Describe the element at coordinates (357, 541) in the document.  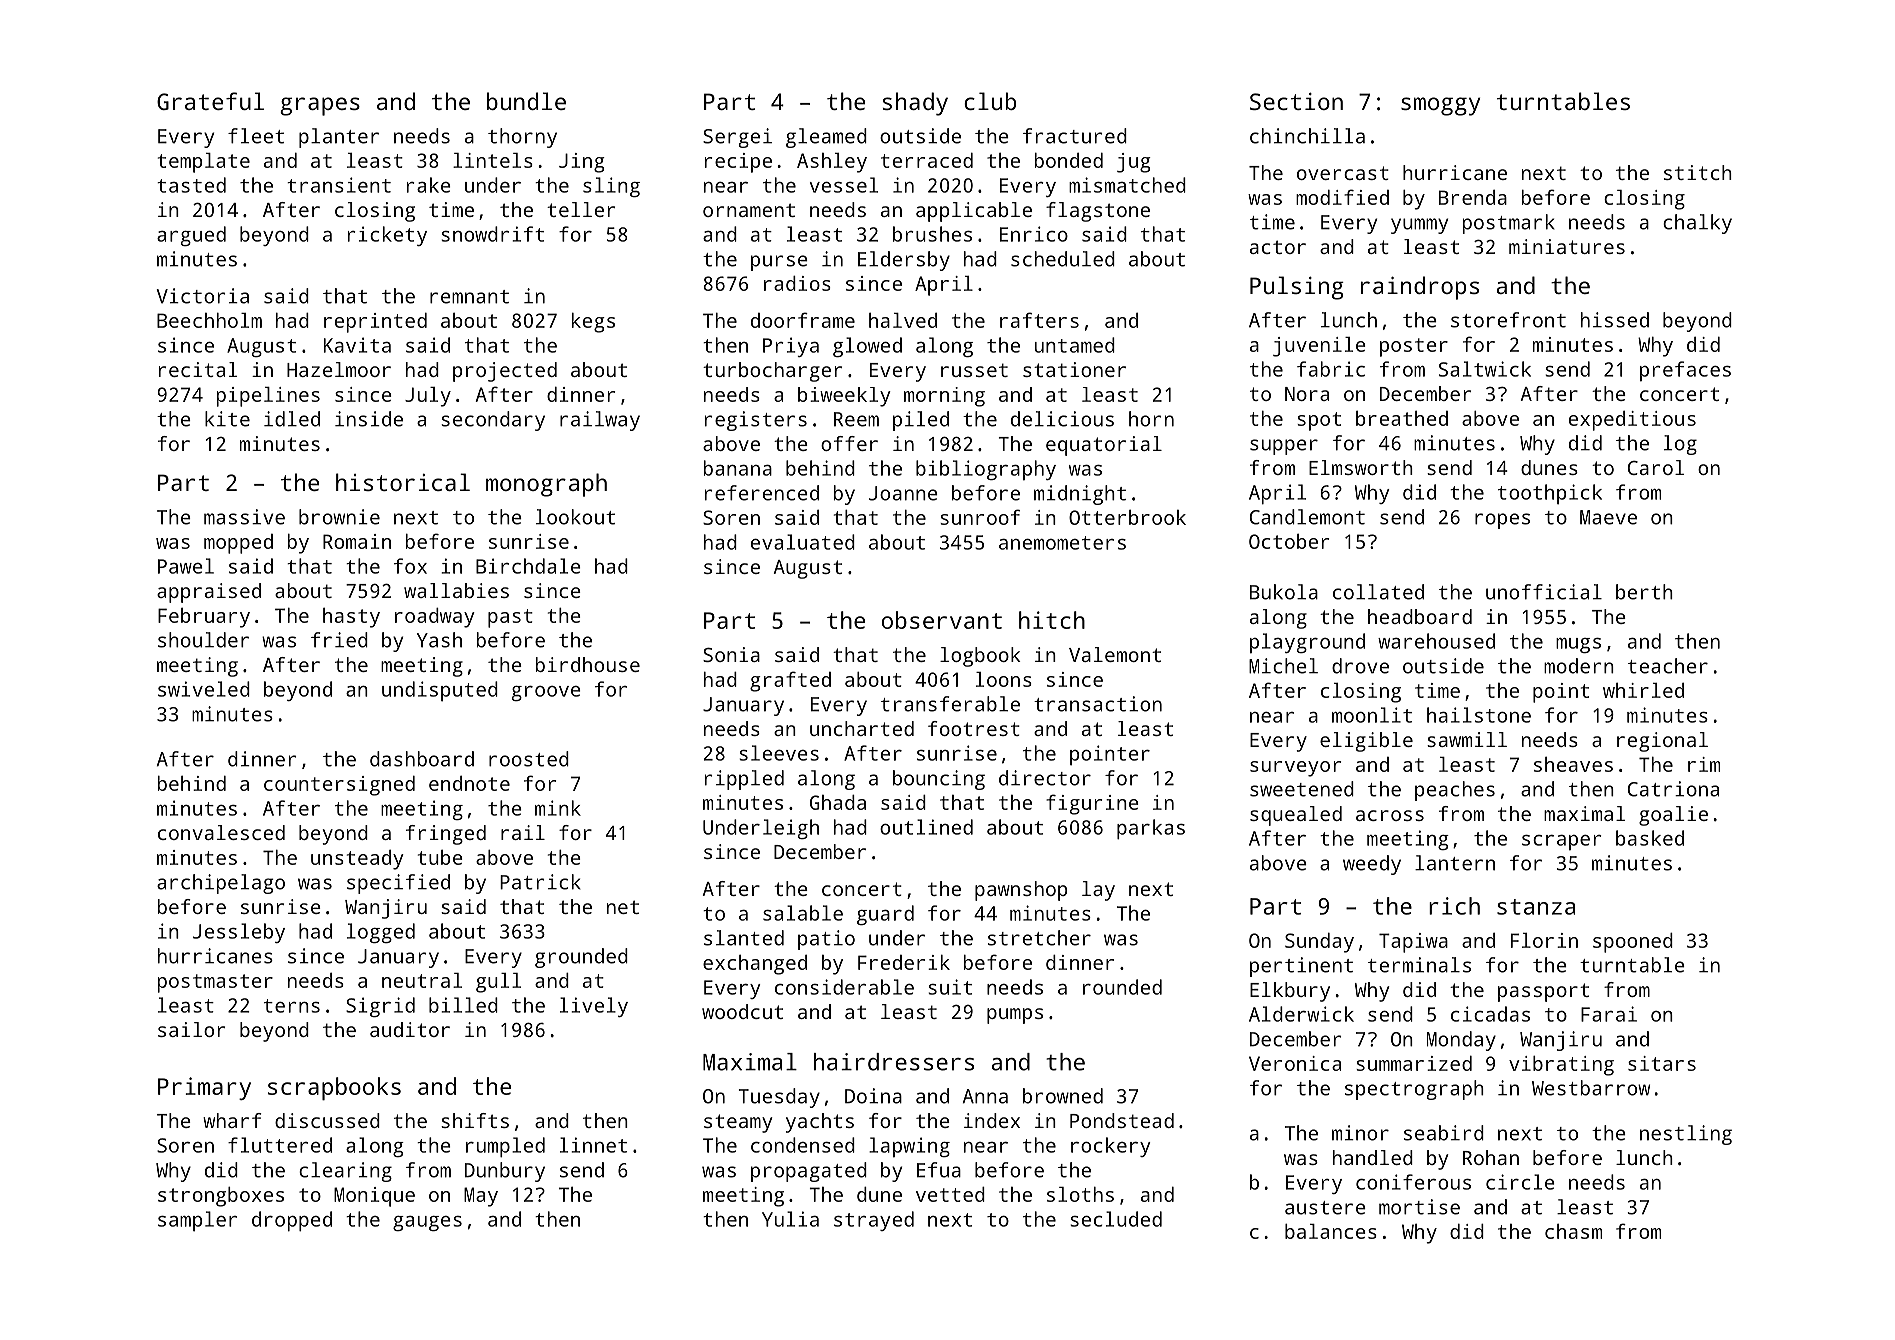
I see `Romain` at that location.
